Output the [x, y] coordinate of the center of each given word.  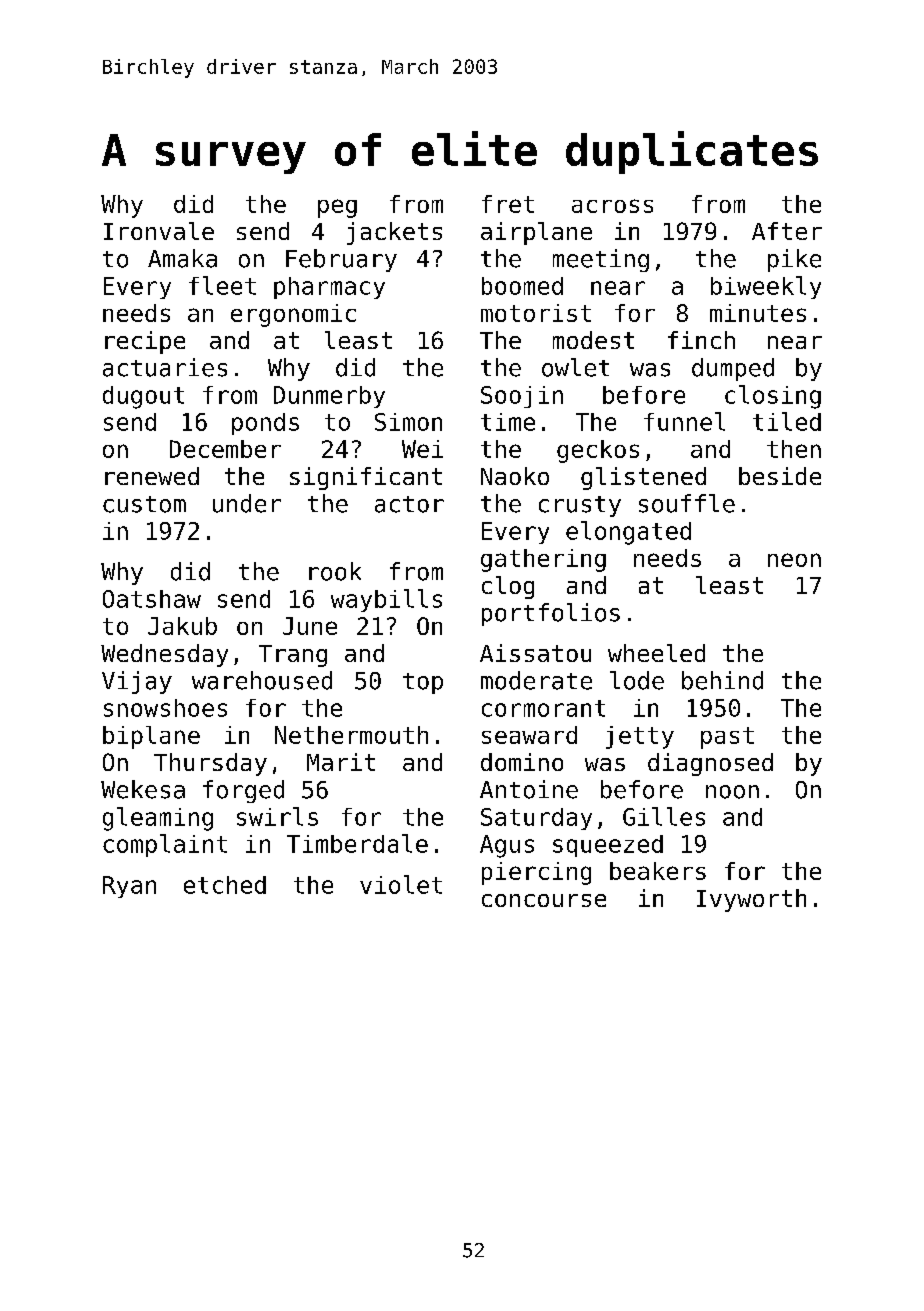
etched [225, 885]
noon [732, 792]
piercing [536, 873]
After [787, 231]
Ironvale [159, 231]
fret [508, 204]
